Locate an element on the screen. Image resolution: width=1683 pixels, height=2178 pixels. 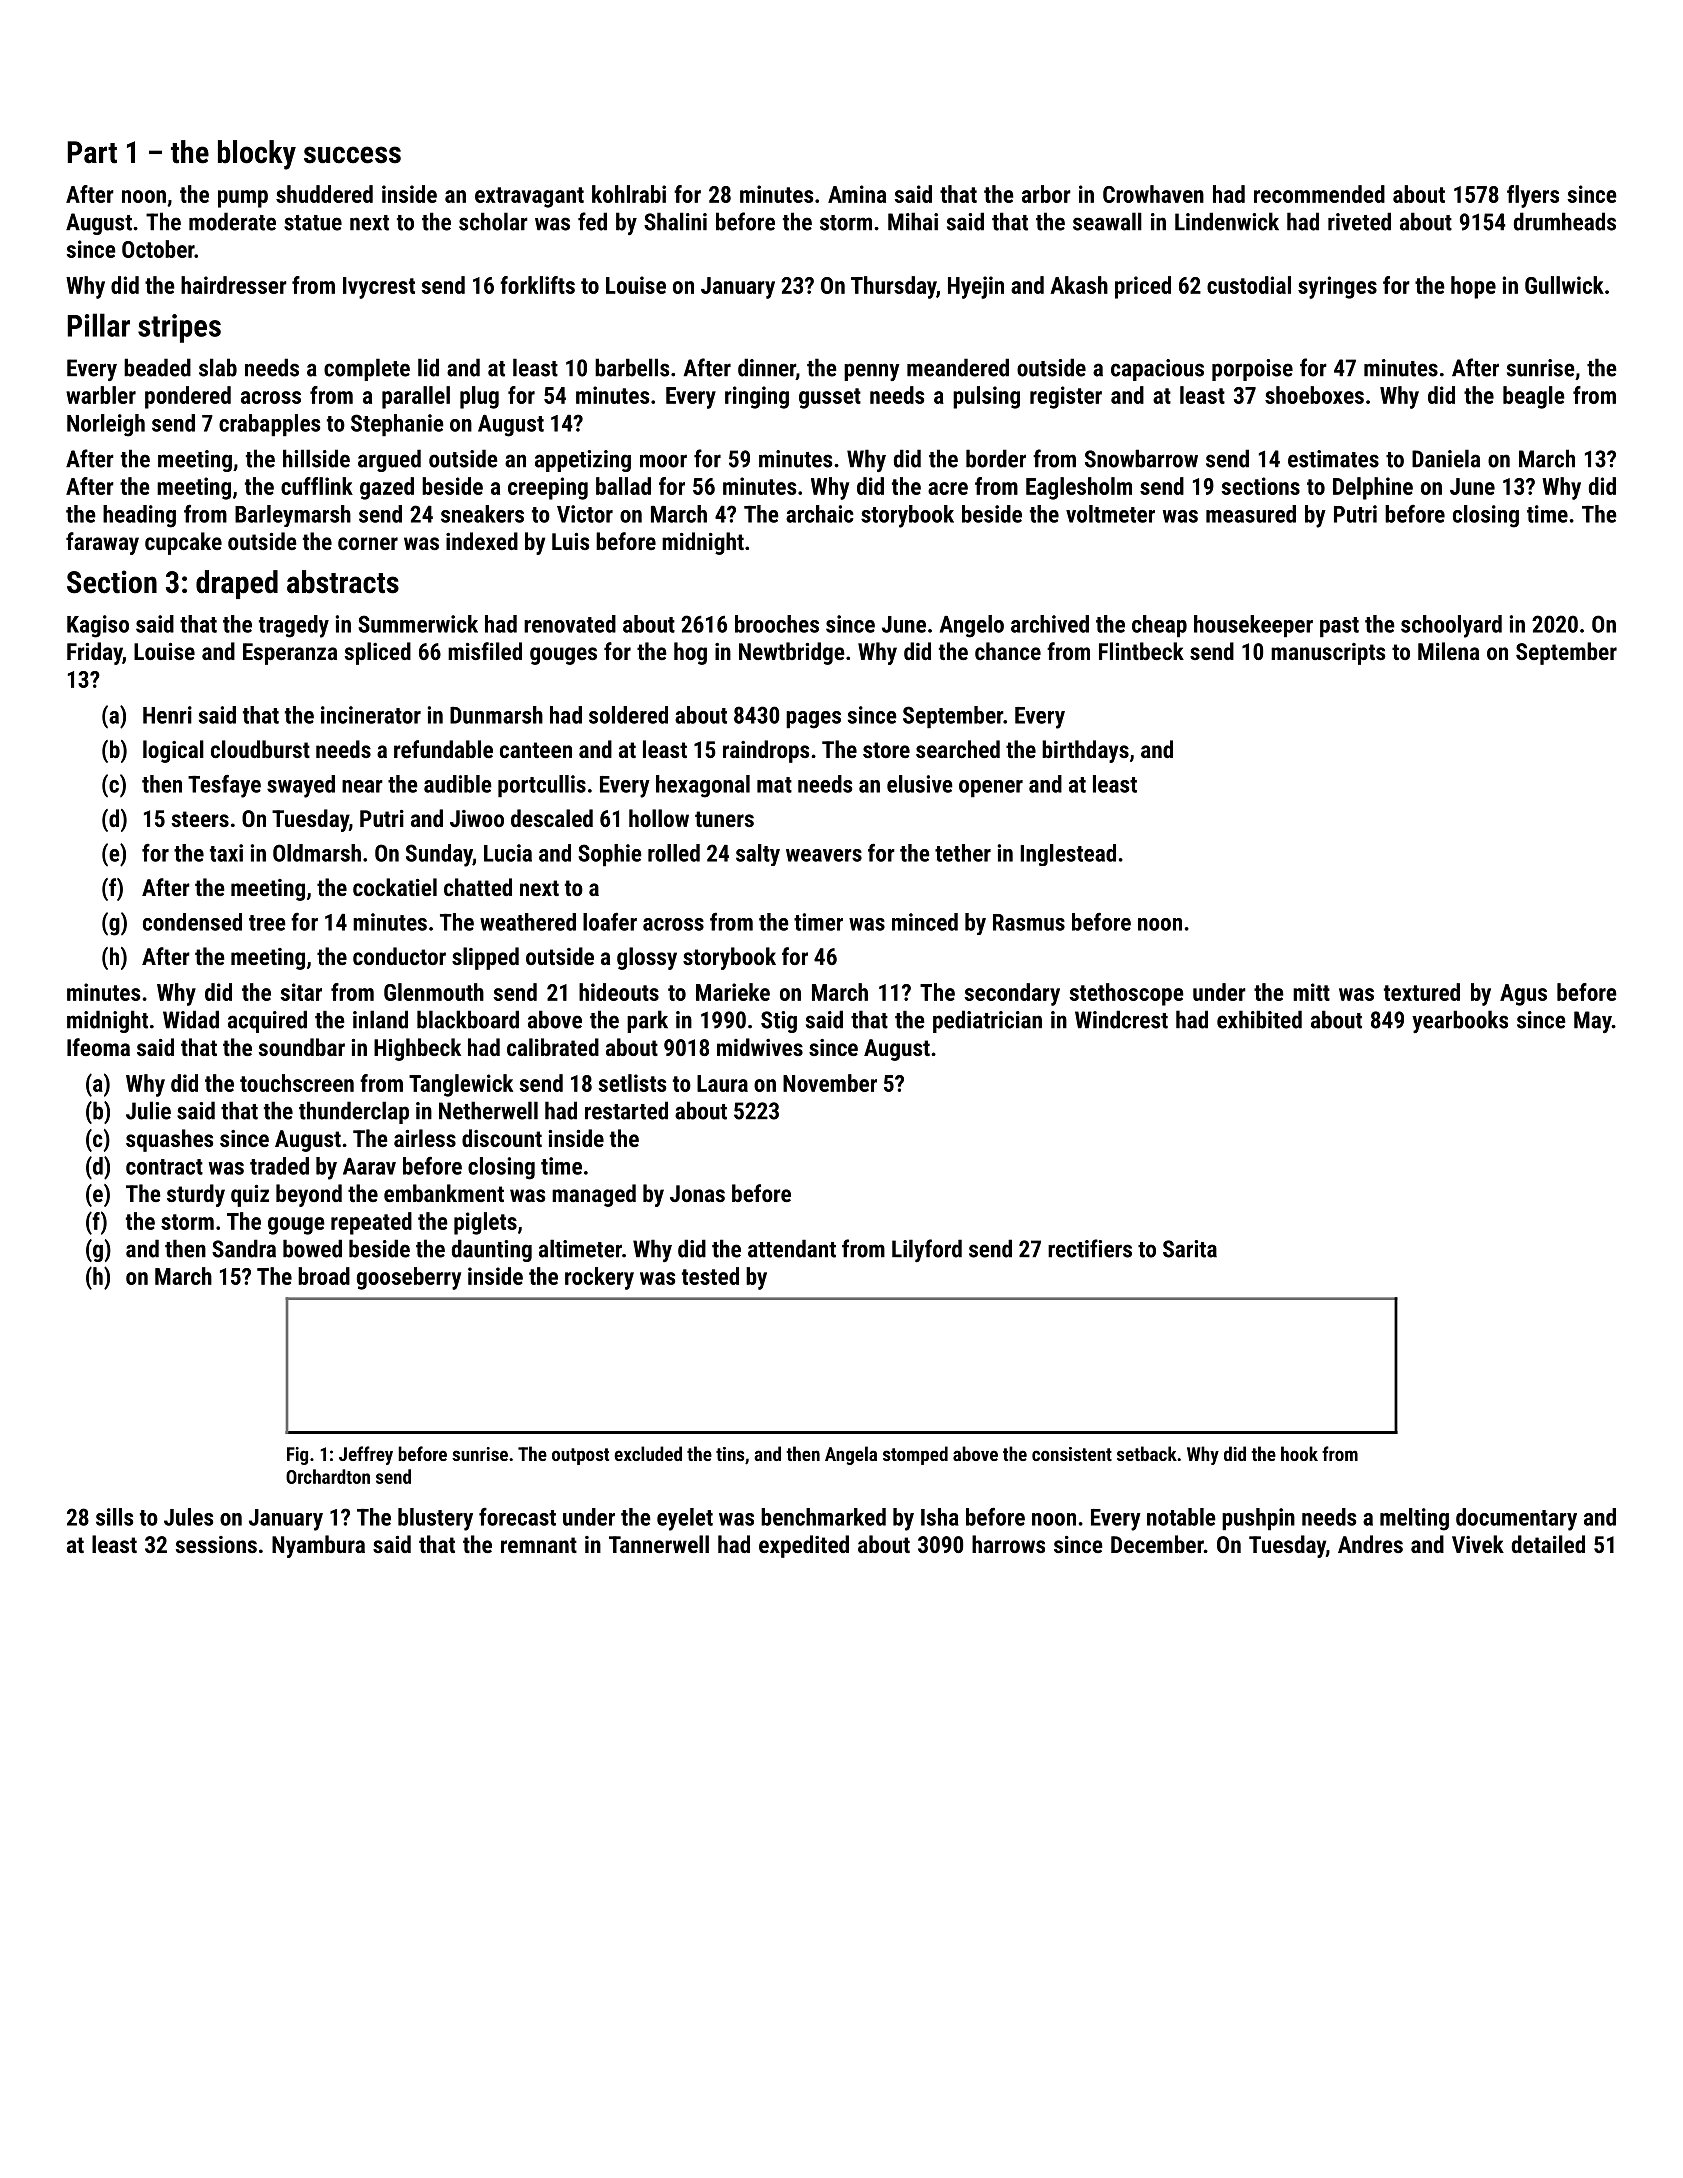
Angelo is located at coordinates (972, 626).
